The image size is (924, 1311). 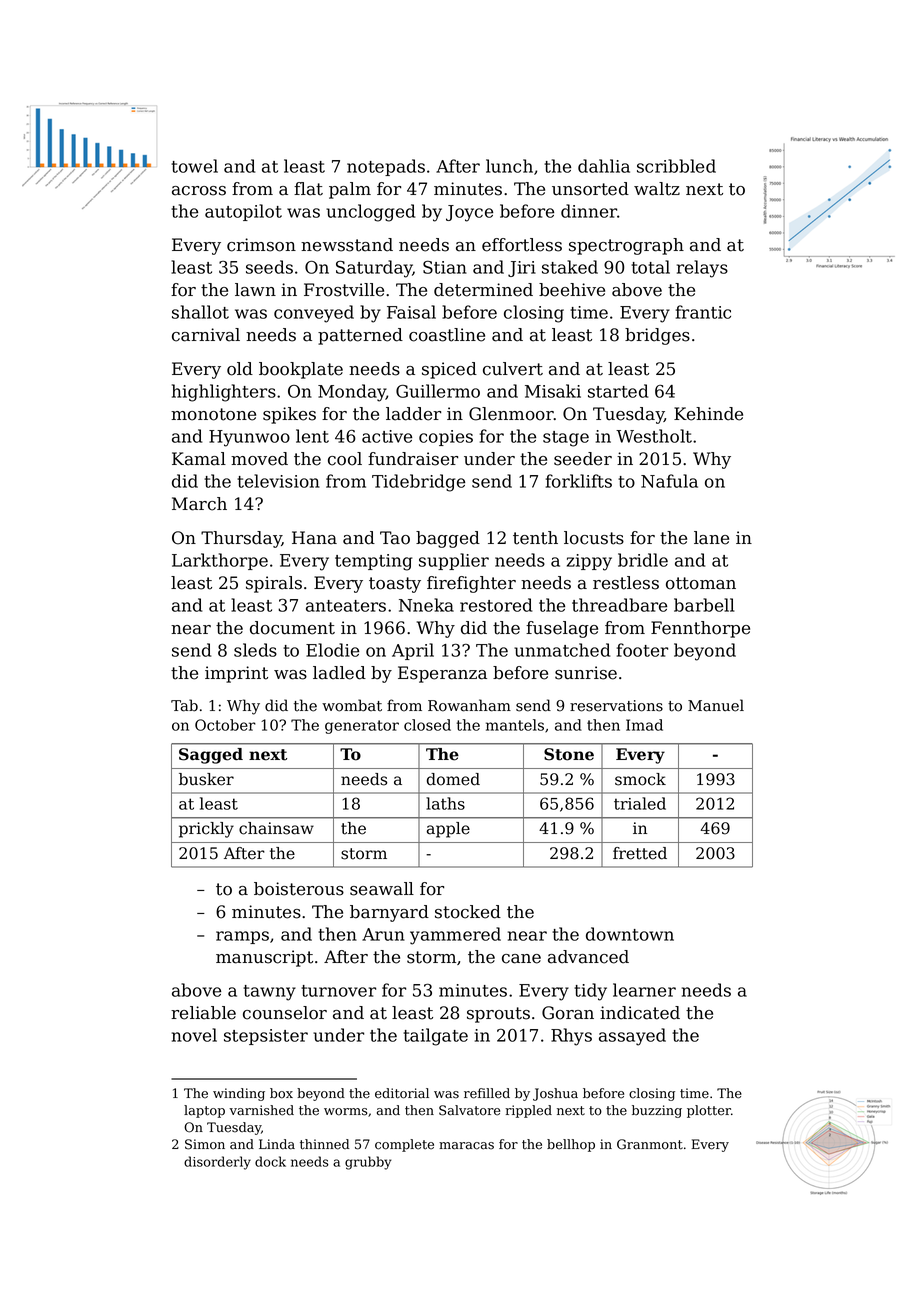 I want to click on prickly, so click(x=206, y=830).
